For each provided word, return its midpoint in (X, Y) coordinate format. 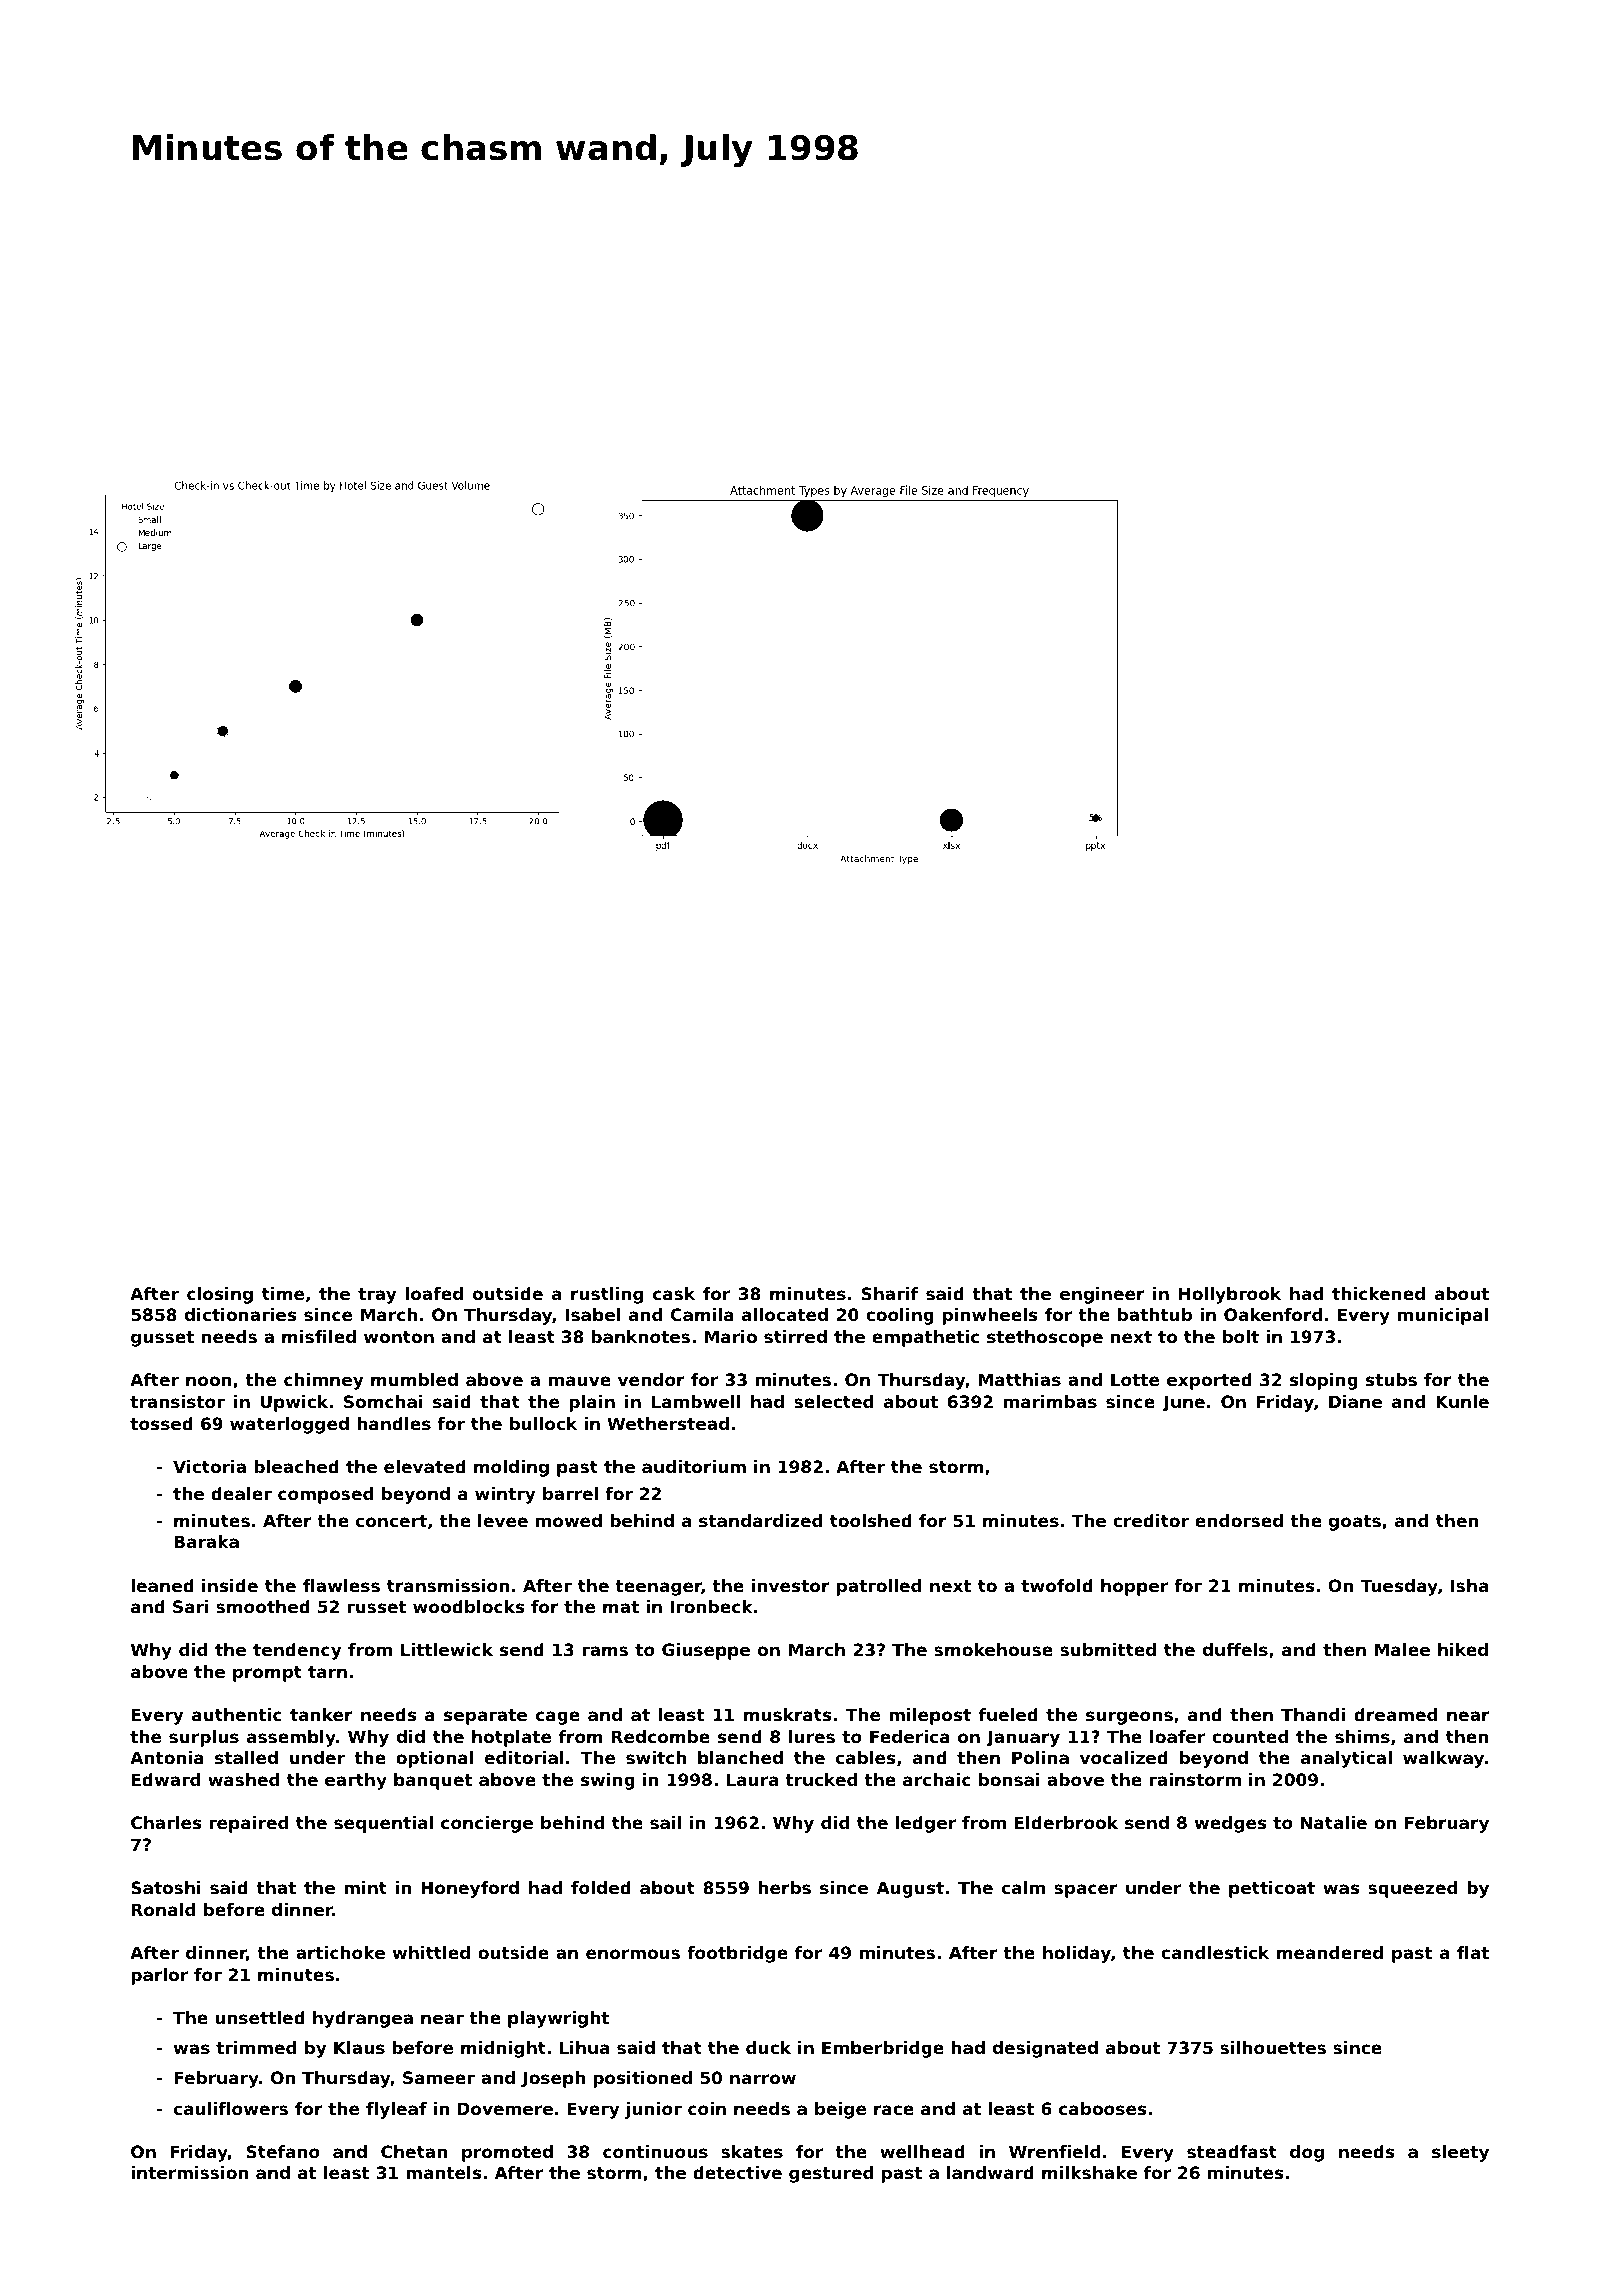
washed (243, 1779)
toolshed (871, 1520)
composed (325, 1495)
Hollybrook (1230, 1295)
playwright (558, 2019)
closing (220, 1295)
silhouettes (1273, 2047)
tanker (321, 1714)
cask (674, 1293)
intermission (190, 2172)
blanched (740, 1757)
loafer (1177, 1736)
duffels (1235, 1649)
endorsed (1239, 1520)
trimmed (256, 2047)
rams (605, 1651)
